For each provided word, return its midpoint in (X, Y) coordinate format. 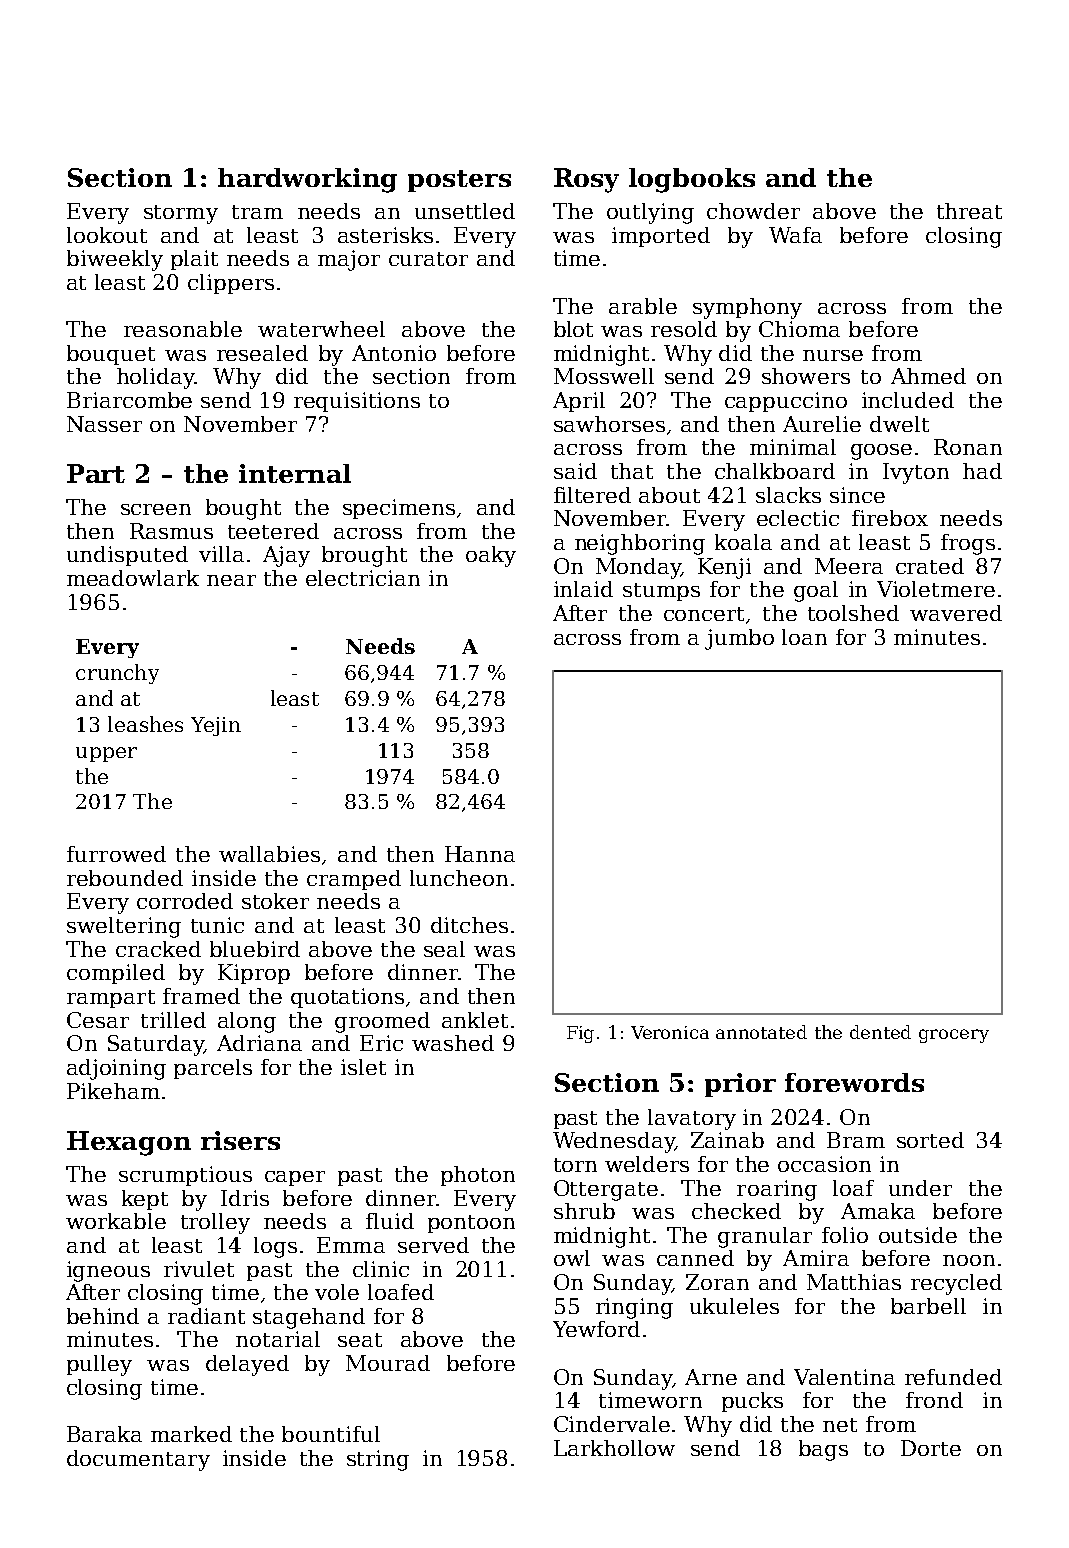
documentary (138, 1460)
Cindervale (612, 1424)
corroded (185, 901)
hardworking (307, 180)
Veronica (670, 1032)
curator (428, 259)
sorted (930, 1140)
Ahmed (928, 376)
